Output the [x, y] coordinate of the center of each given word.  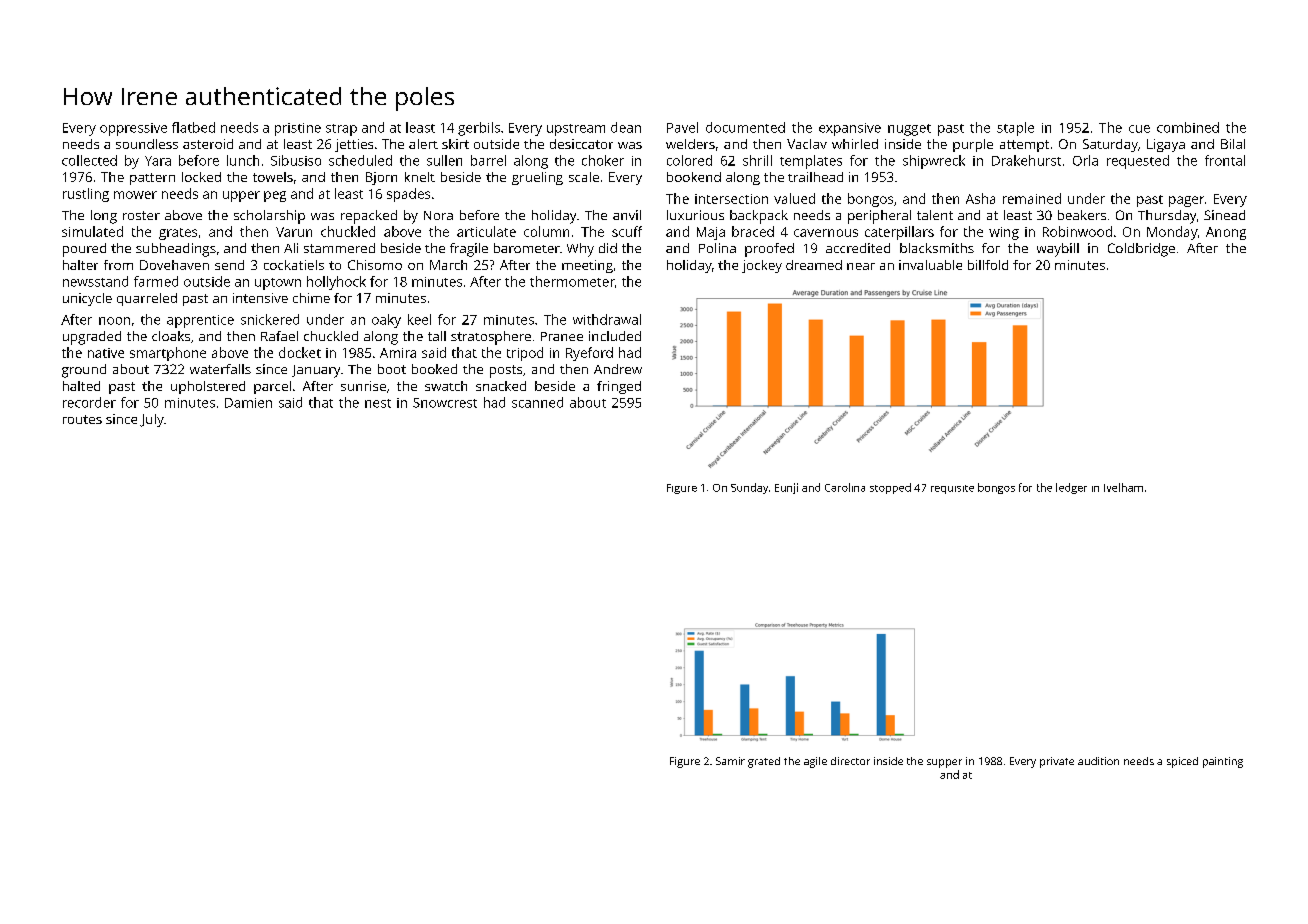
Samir [730, 761]
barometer [527, 248]
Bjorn [381, 178]
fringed [619, 387]
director [850, 761]
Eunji [786, 488]
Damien [248, 403]
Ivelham [1123, 487]
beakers [1082, 215]
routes [82, 419]
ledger [1071, 488]
